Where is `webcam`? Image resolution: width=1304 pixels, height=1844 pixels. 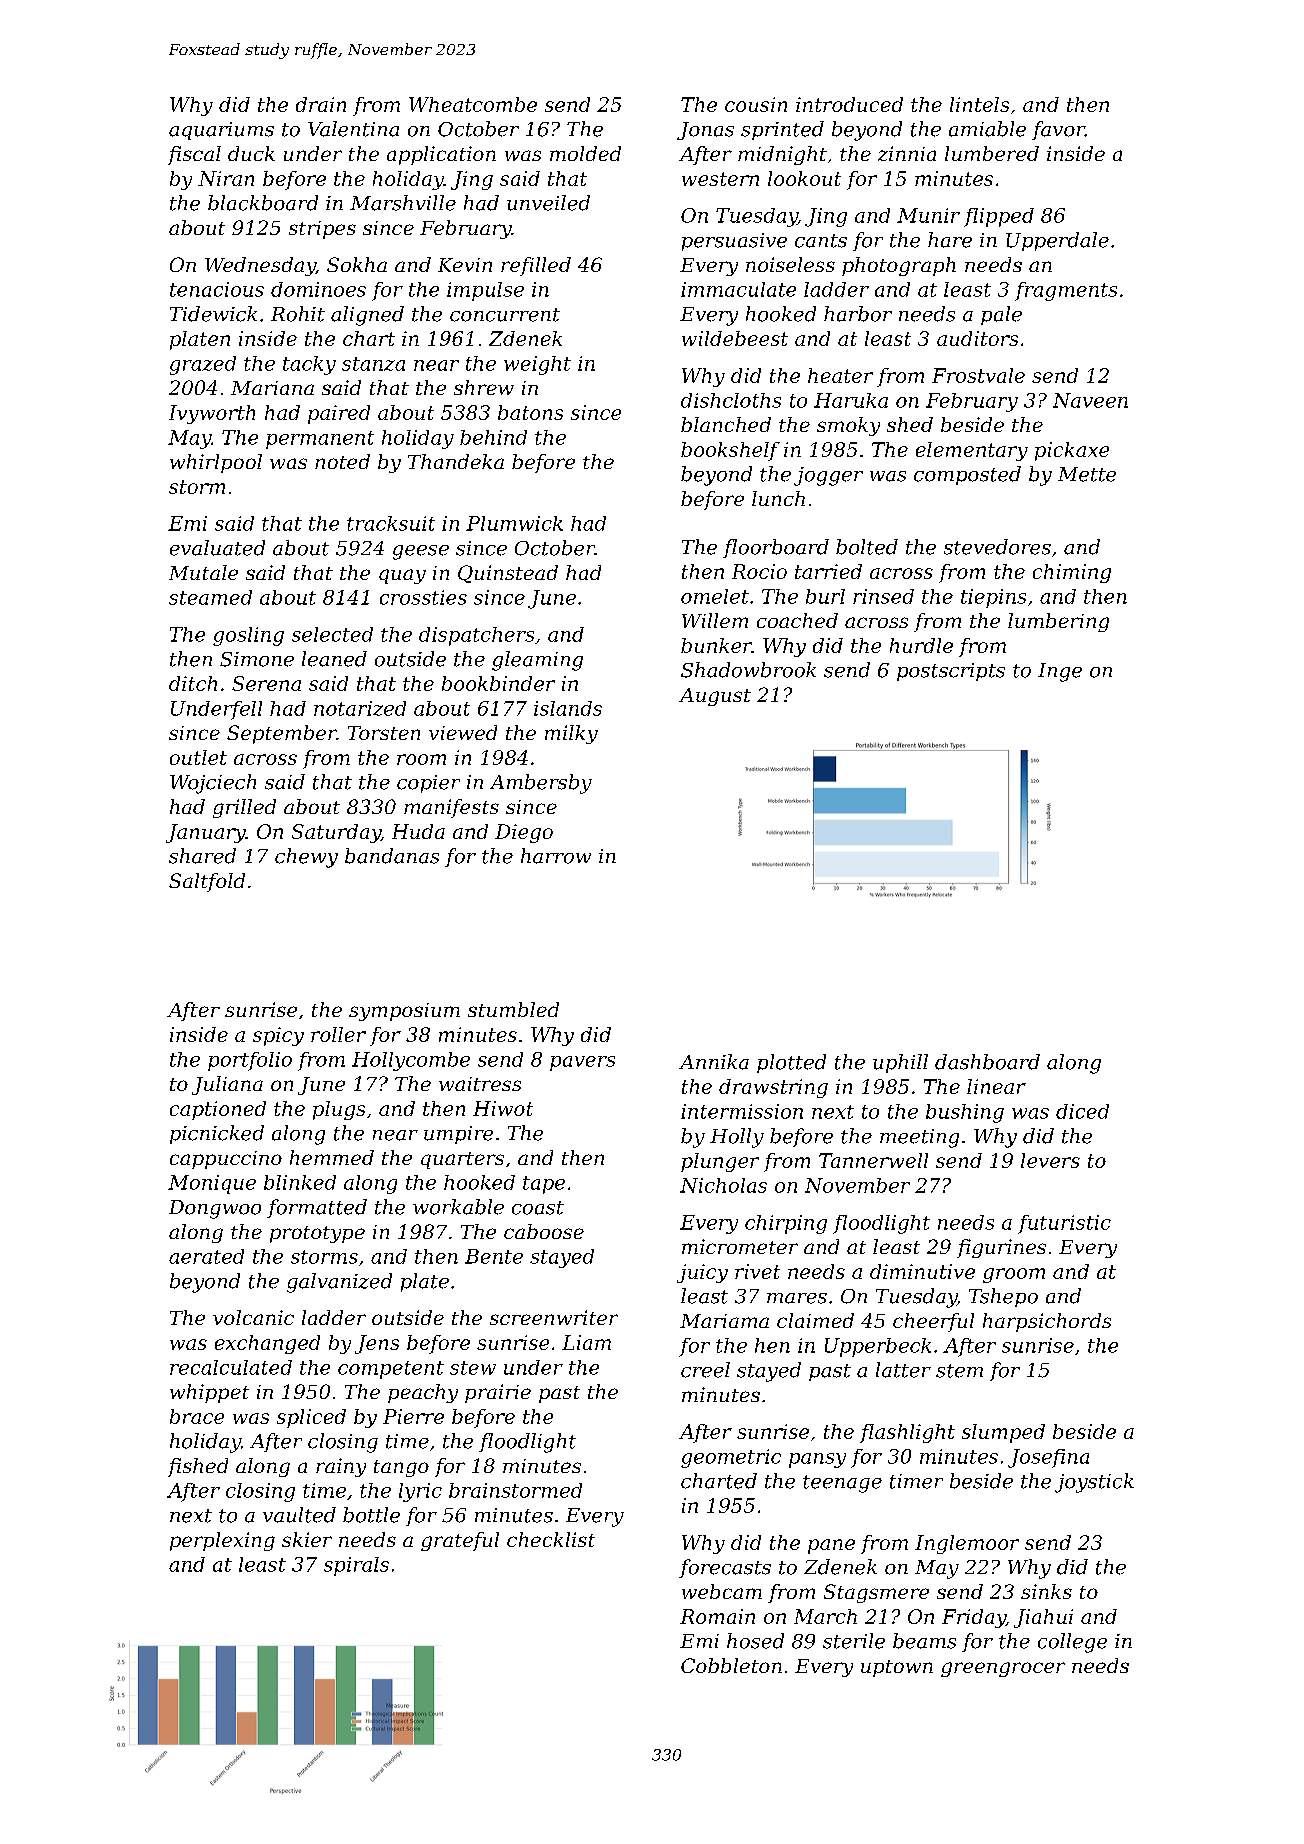 webcam is located at coordinates (722, 1591).
